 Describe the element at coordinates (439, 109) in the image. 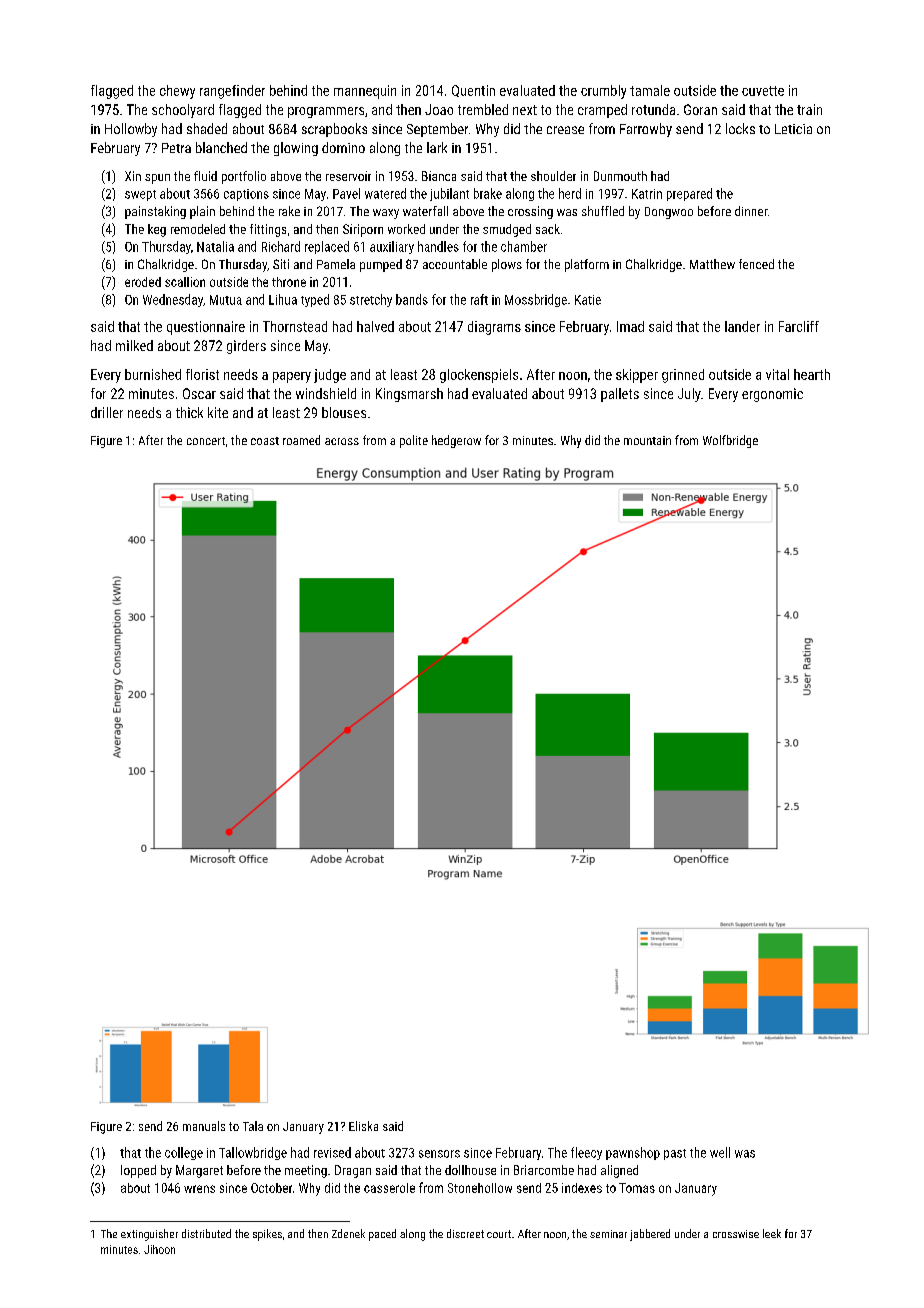

I see `Joao` at that location.
